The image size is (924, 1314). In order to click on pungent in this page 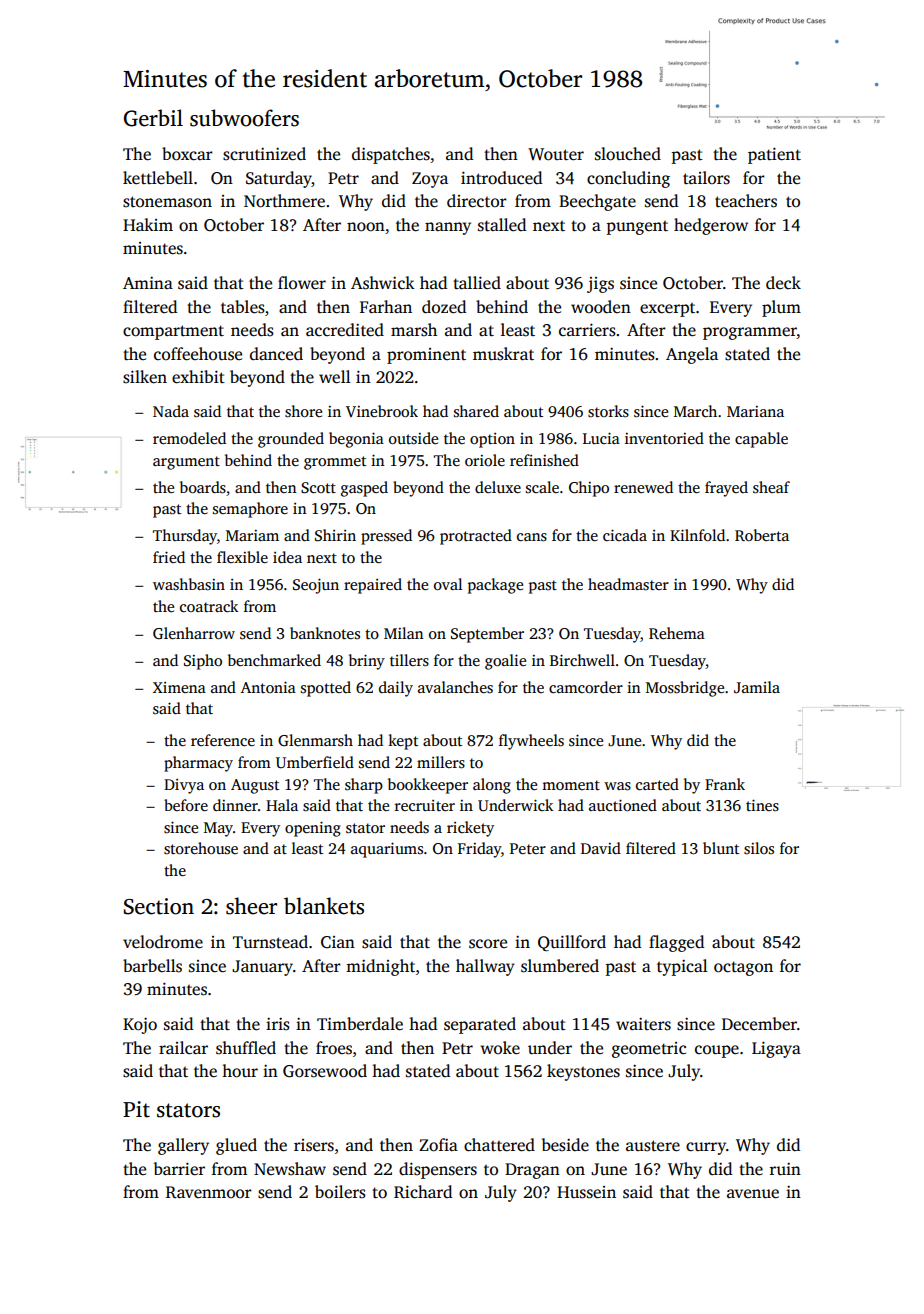, I will do `click(637, 228)`.
